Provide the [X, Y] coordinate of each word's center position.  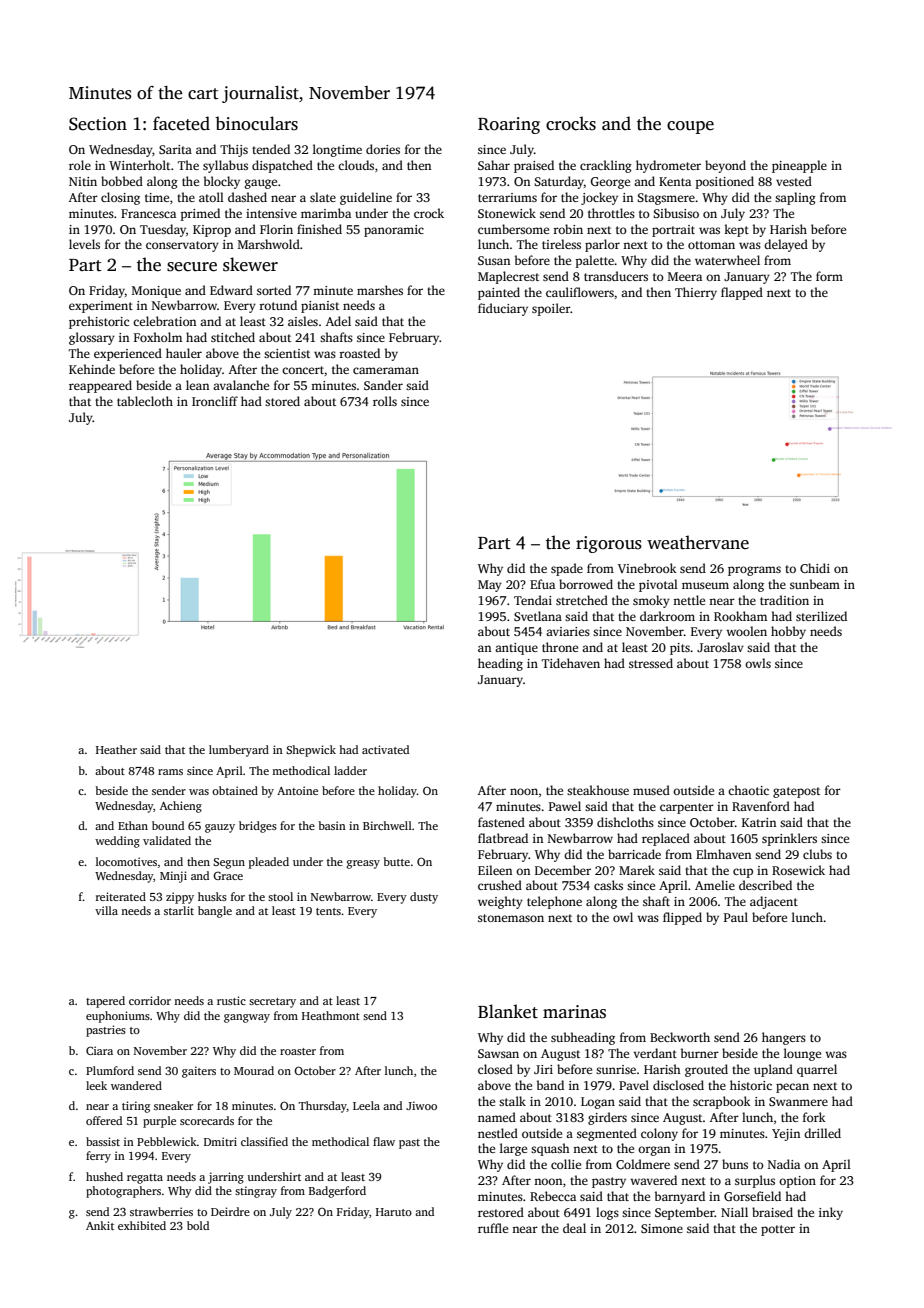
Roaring [509, 125]
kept [736, 230]
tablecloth [145, 401]
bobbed [122, 181]
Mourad [254, 1070]
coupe [690, 127]
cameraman [386, 370]
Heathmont [331, 1015]
